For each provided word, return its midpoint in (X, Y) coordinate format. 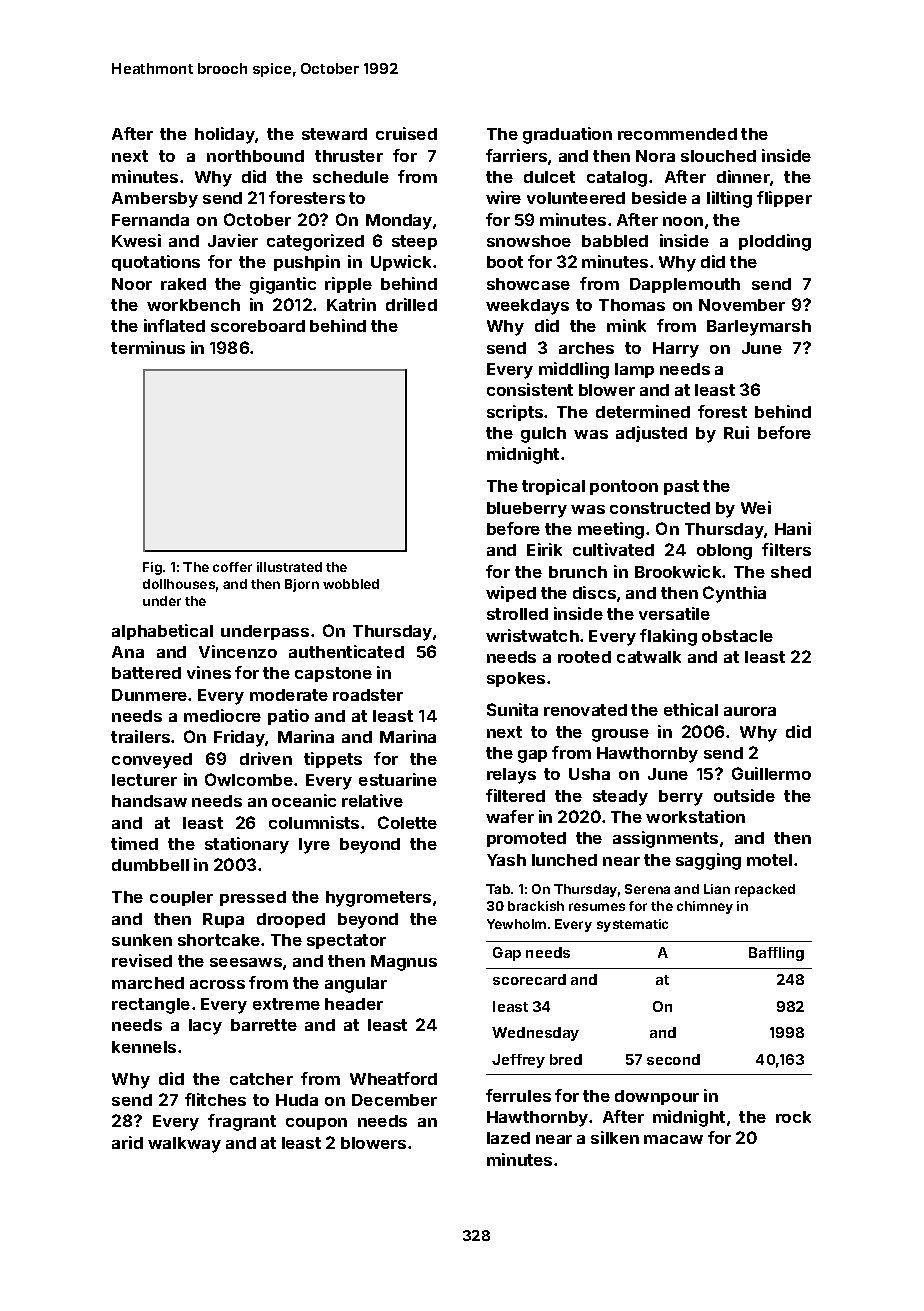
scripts (515, 413)
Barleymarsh (759, 328)
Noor (132, 284)
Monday (399, 222)
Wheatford (393, 1078)
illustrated (289, 567)
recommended (677, 134)
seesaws (246, 962)
